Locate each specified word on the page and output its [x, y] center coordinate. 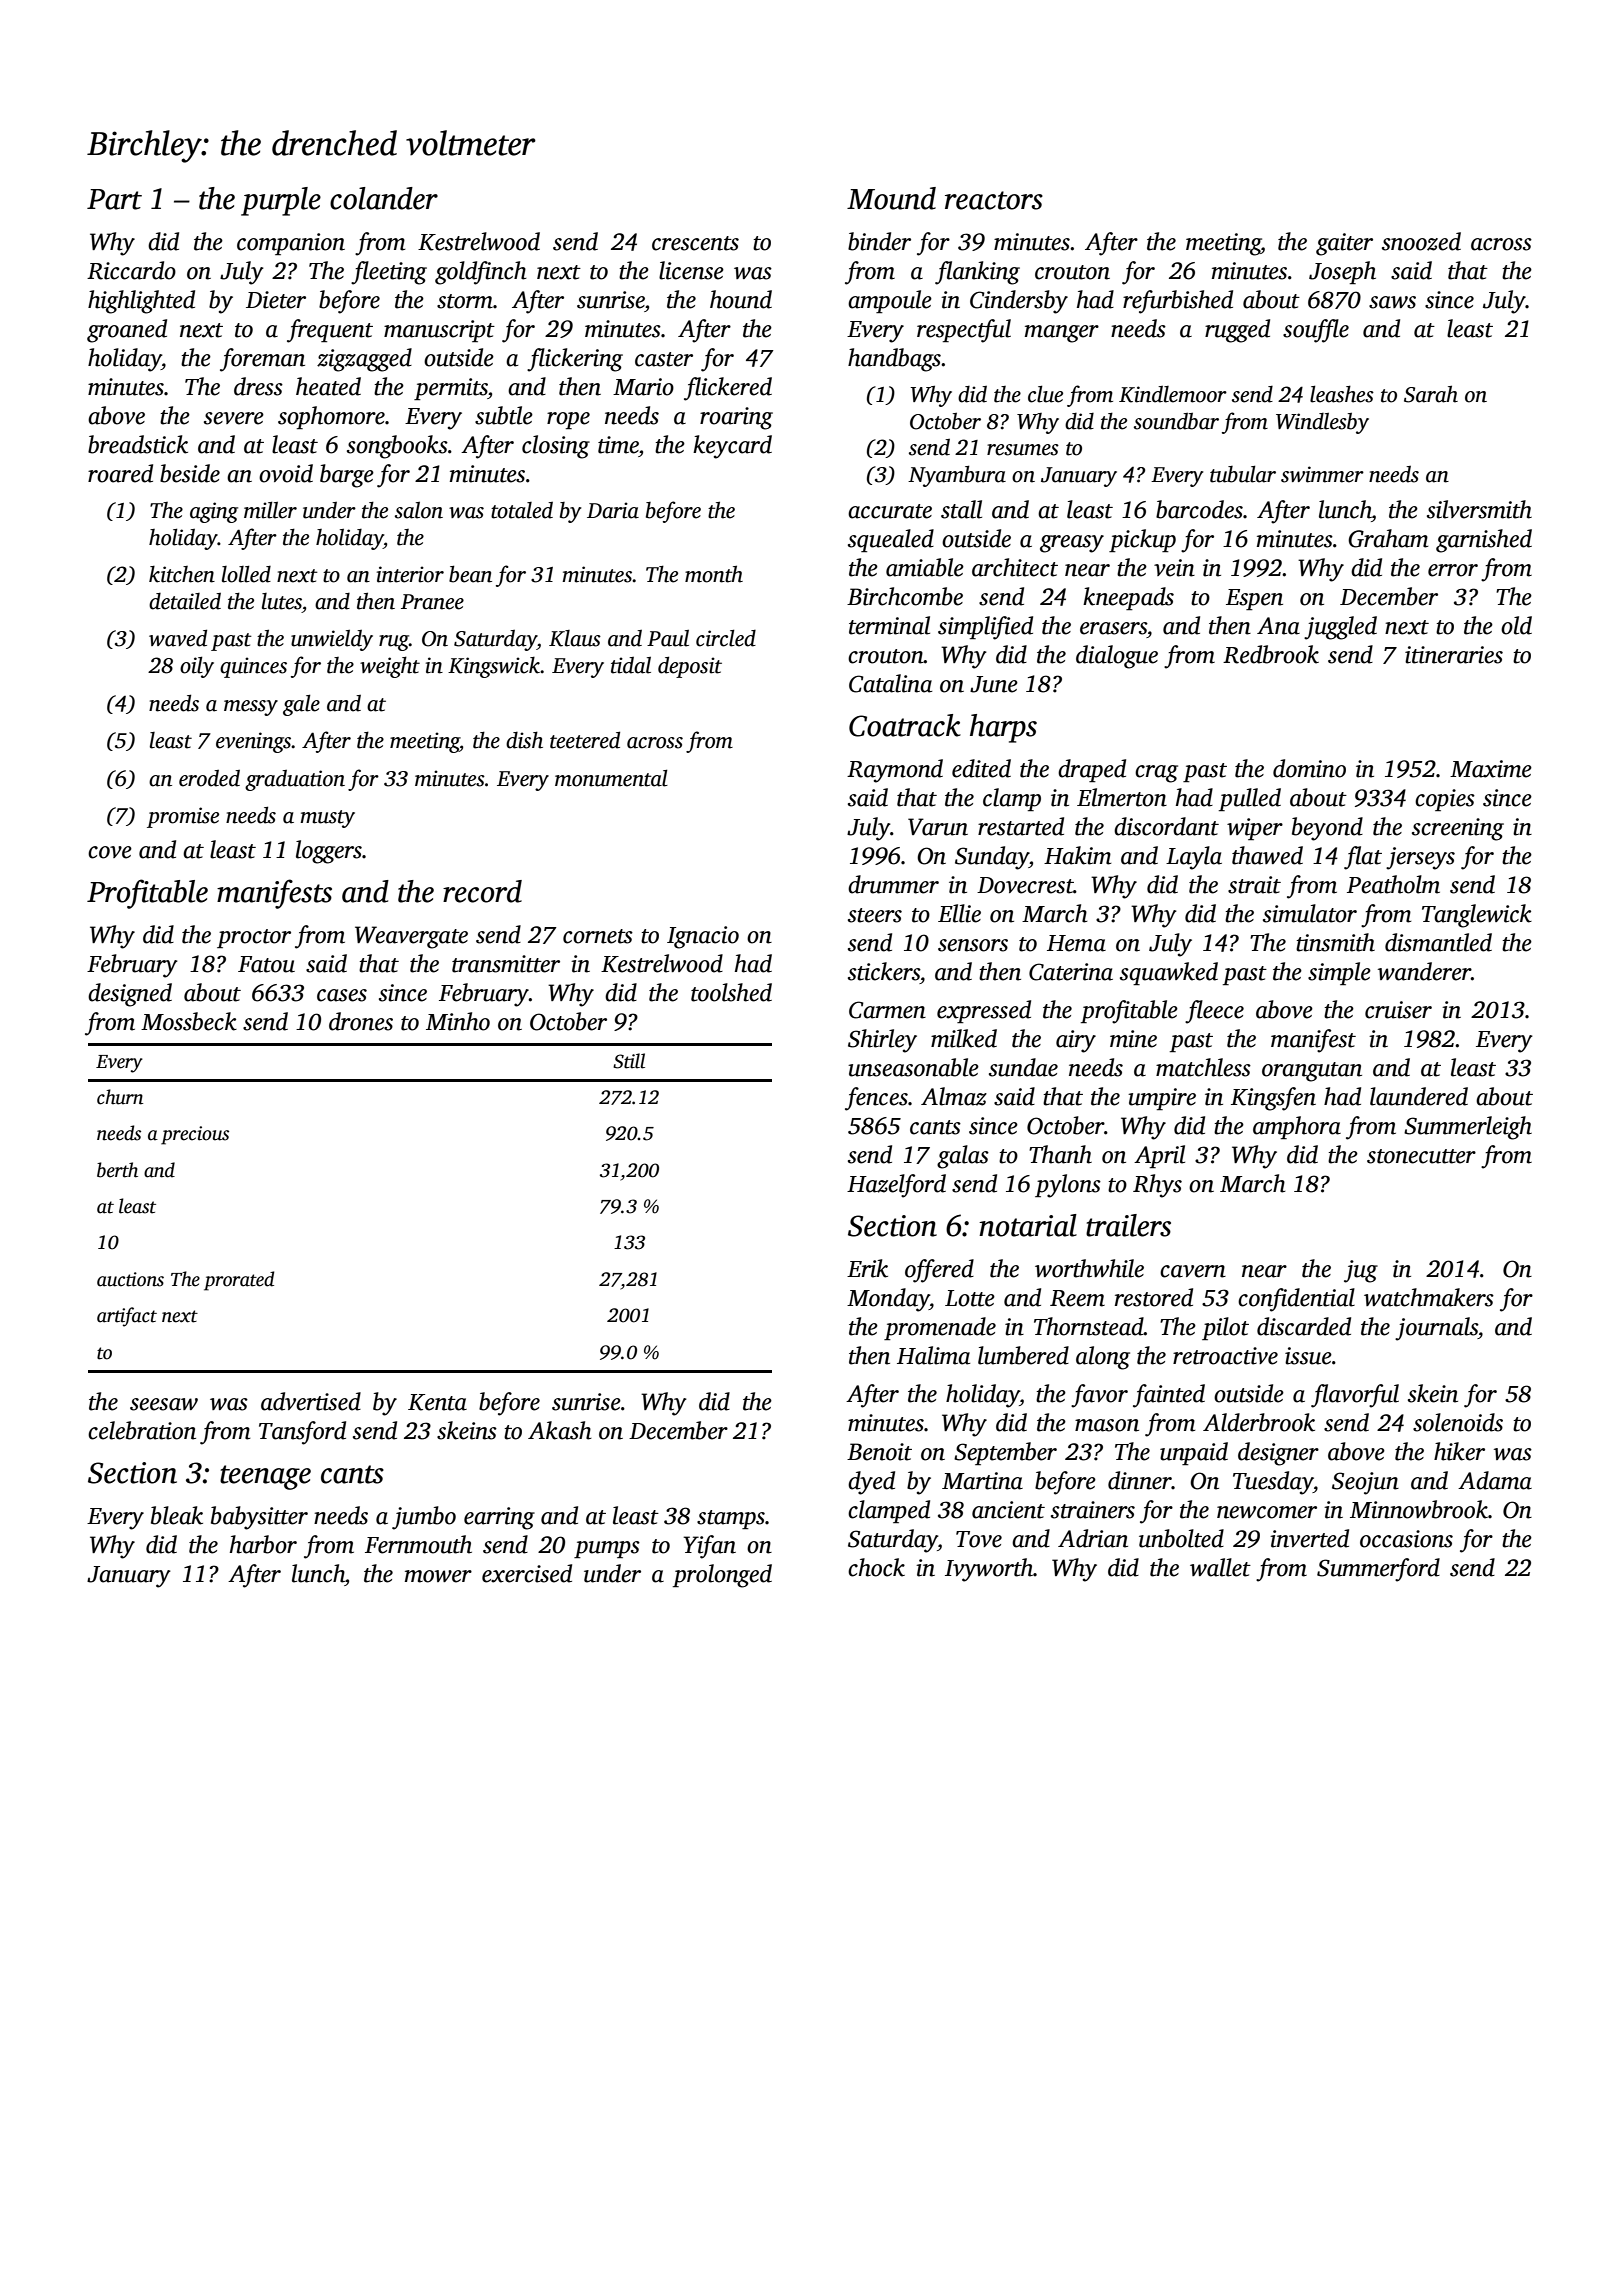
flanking [977, 273]
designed [130, 995]
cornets [598, 936]
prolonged [722, 1576]
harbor [263, 1544]
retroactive [1225, 1356]
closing [556, 447]
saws [1392, 302]
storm [465, 301]
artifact [127, 1317]
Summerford [1378, 1570]
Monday [888, 1300]
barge [347, 476]
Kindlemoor [1173, 394]
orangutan [1312, 1072]
